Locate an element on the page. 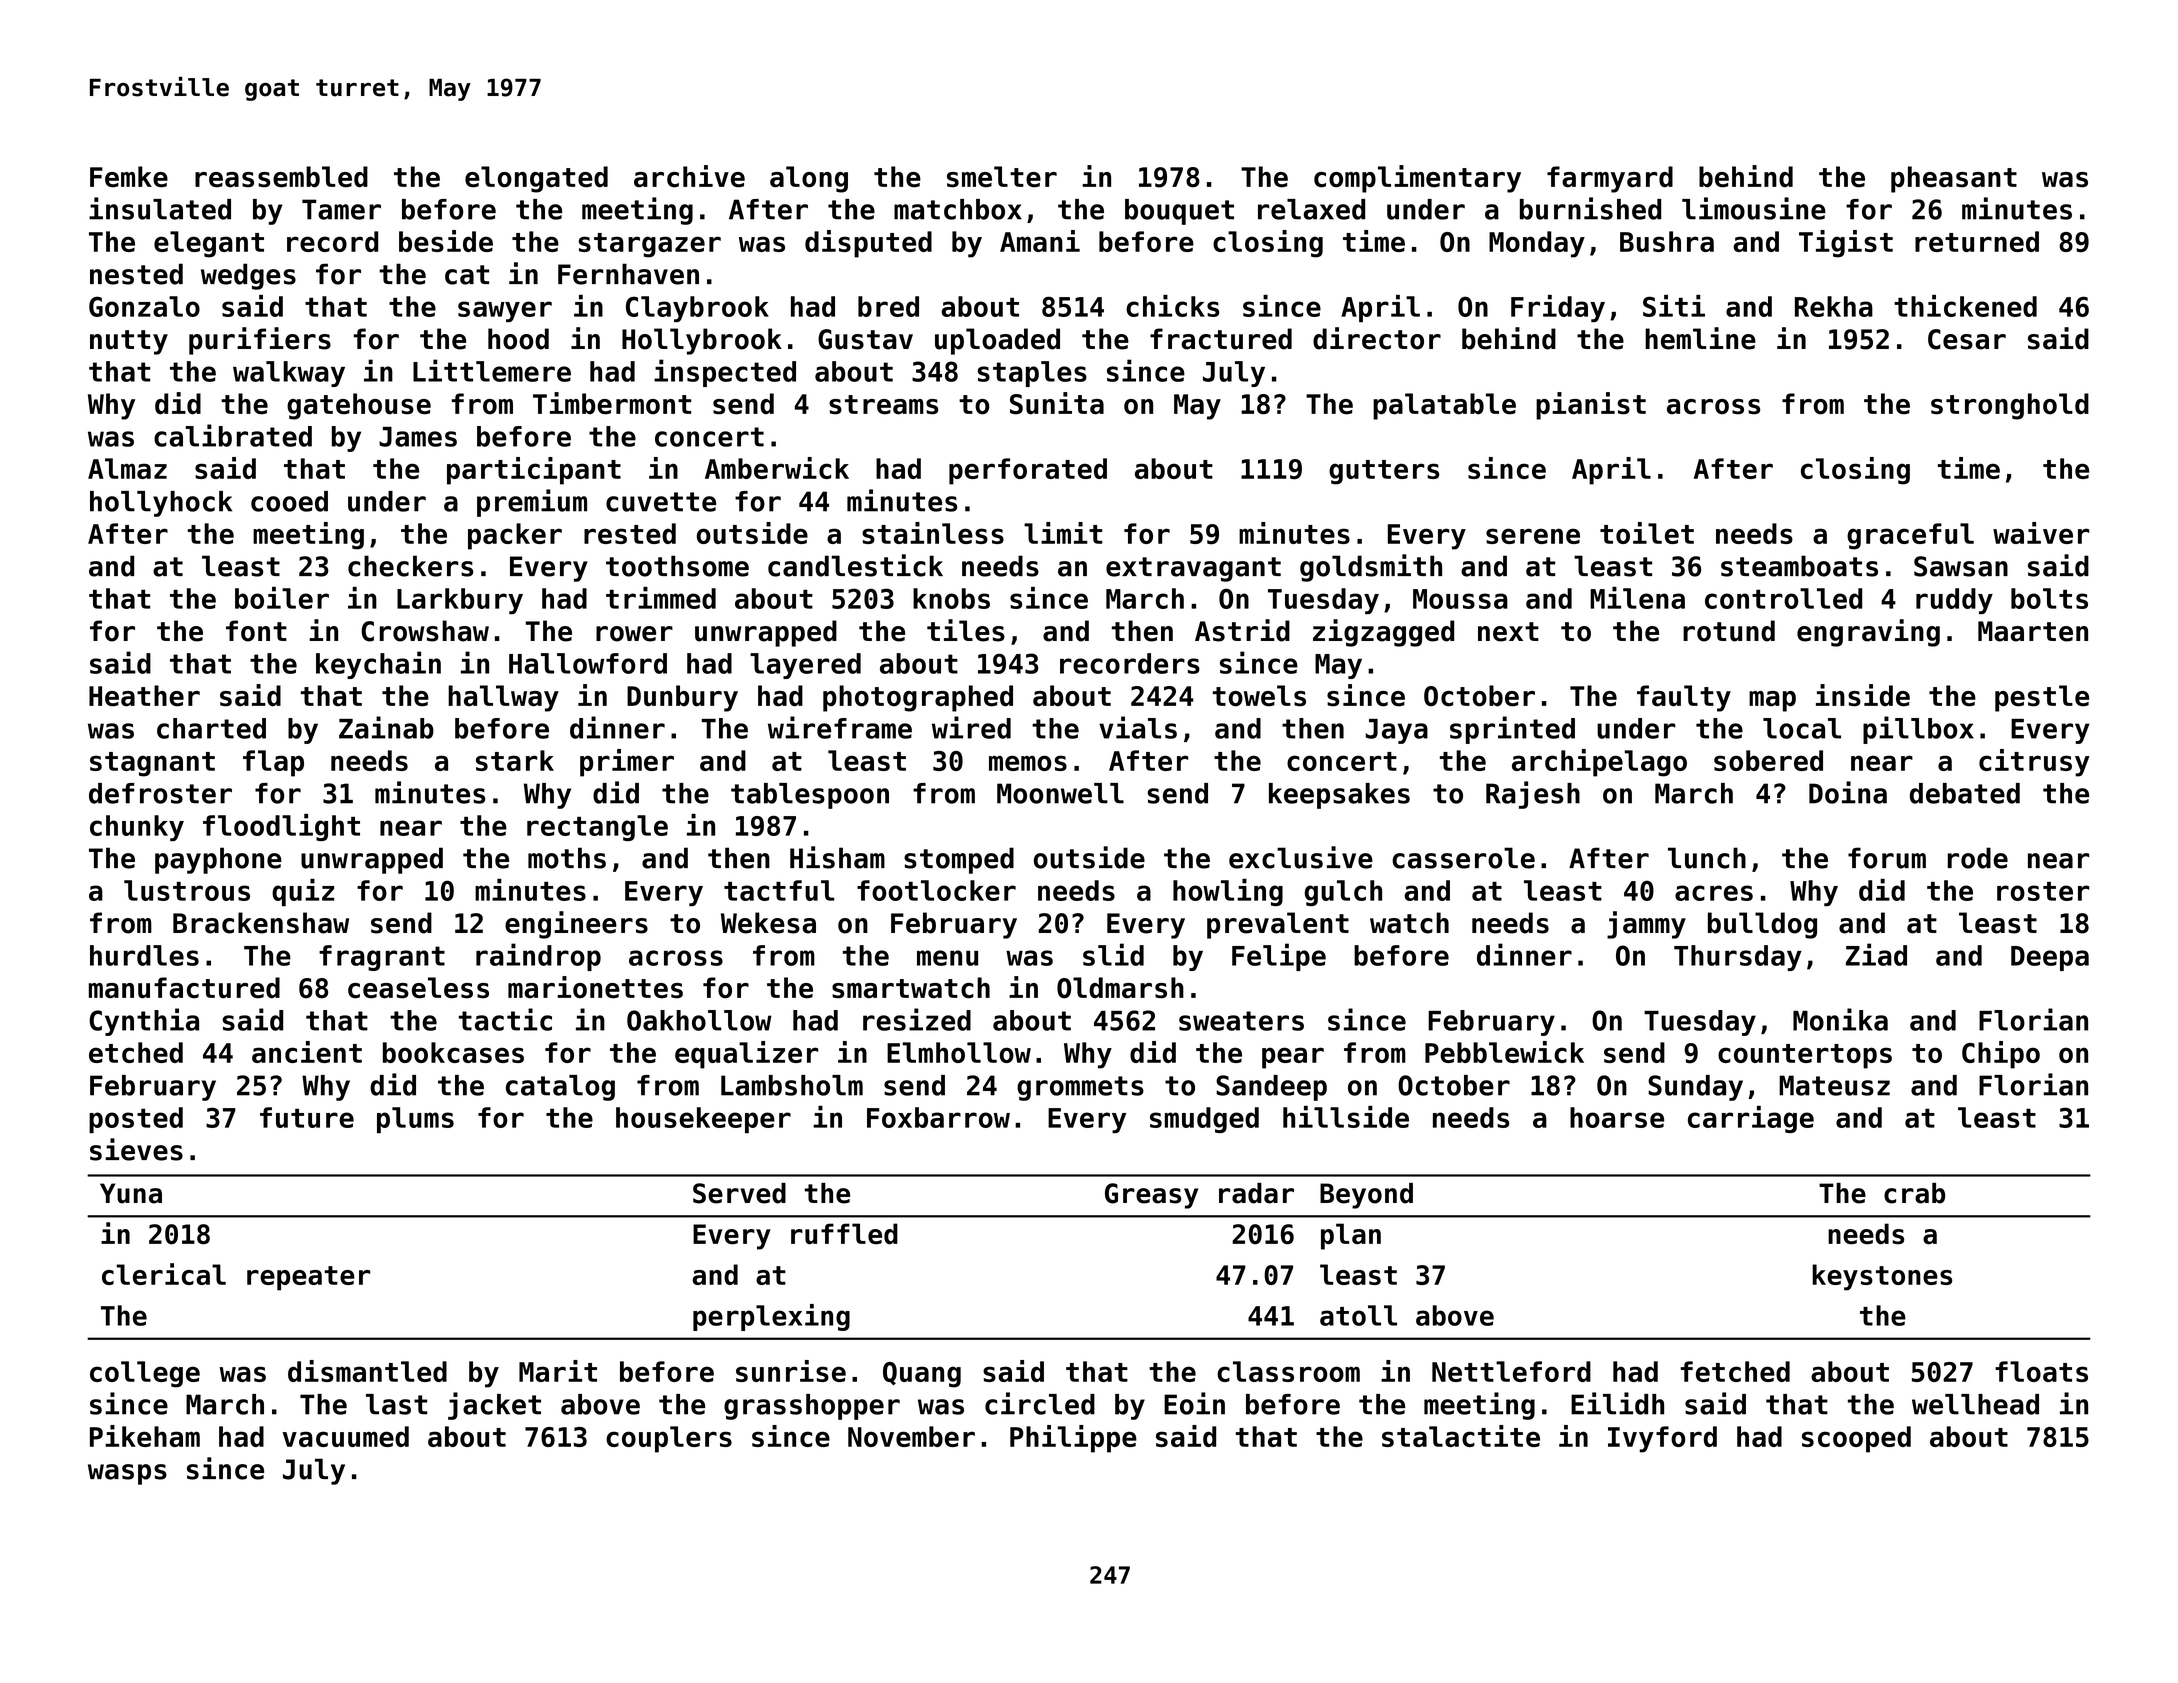 The image size is (2178, 1683). Amberwick is located at coordinates (777, 468).
